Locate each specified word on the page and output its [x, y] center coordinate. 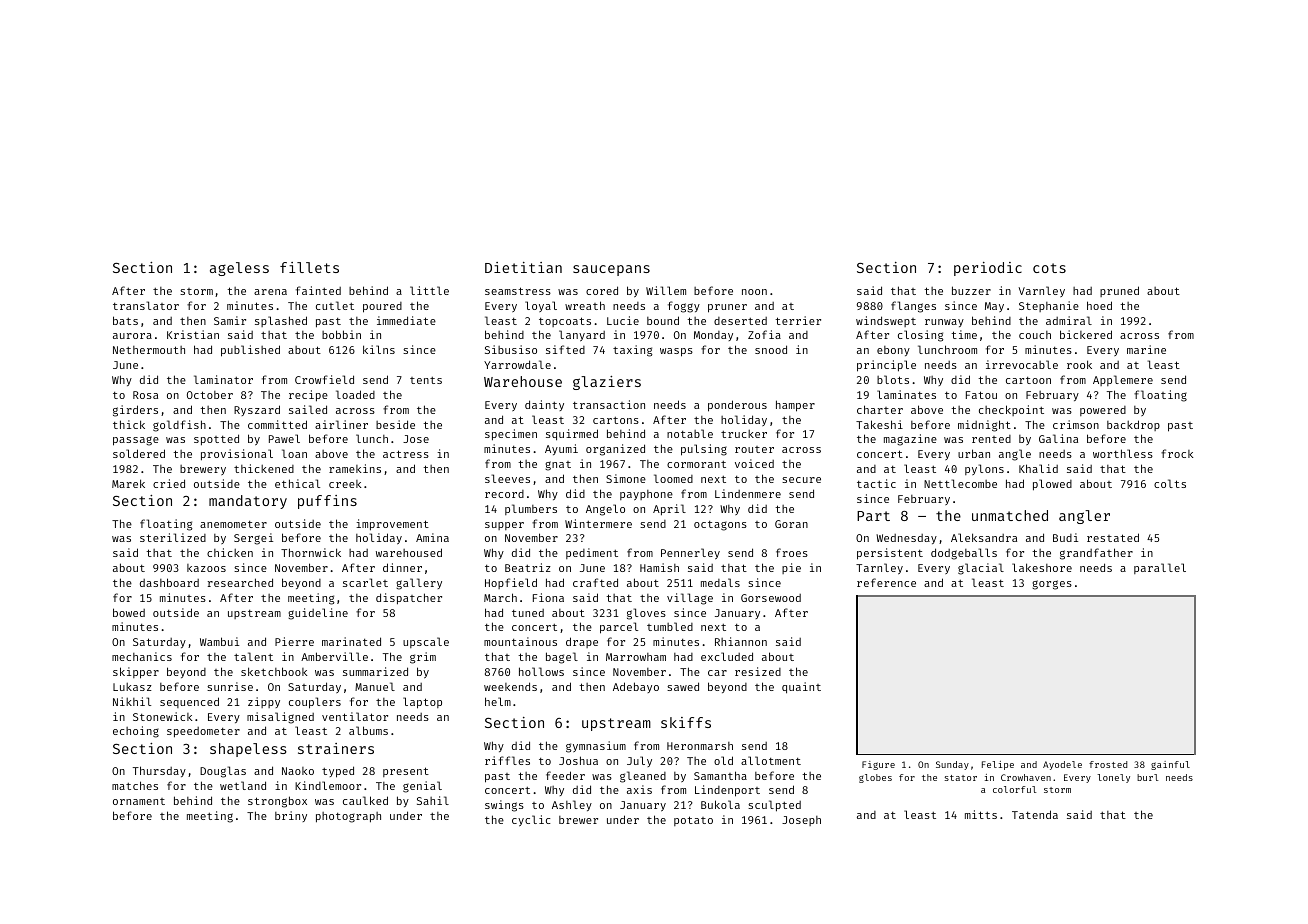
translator [146, 305]
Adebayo [636, 687]
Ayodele [1062, 765]
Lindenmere [748, 493]
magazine [910, 440]
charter [880, 409]
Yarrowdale [517, 364]
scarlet [365, 582]
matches [135, 785]
